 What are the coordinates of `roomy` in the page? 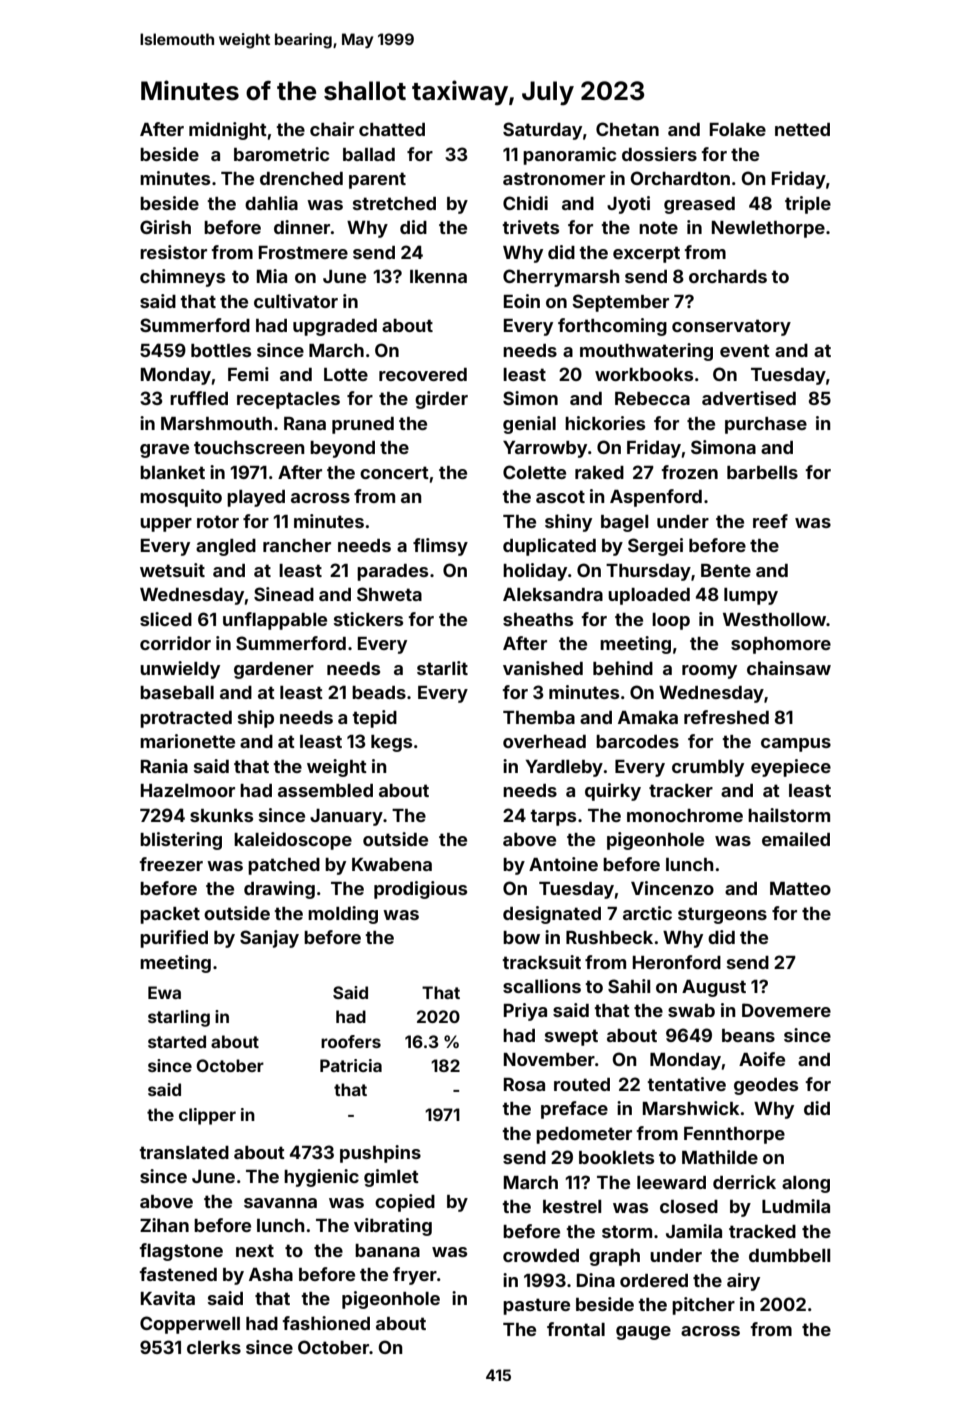 It's located at (709, 672).
